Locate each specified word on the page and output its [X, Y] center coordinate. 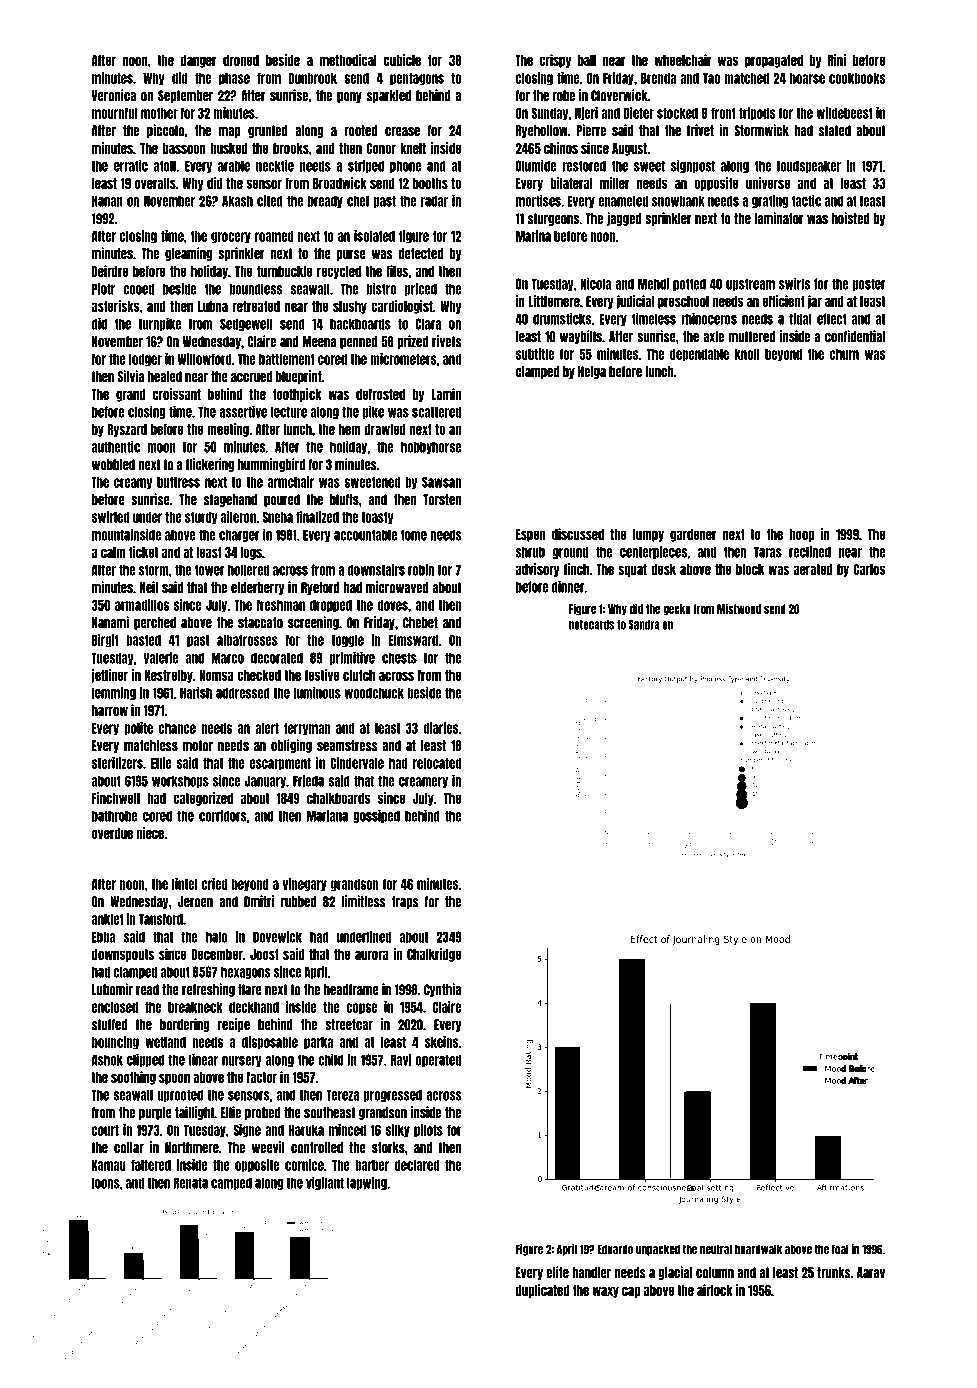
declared [417, 1165]
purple [155, 1113]
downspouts [123, 955]
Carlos [869, 569]
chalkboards [338, 798]
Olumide [536, 165]
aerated [813, 569]
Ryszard [127, 430]
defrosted [380, 394]
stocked [677, 113]
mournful [114, 113]
